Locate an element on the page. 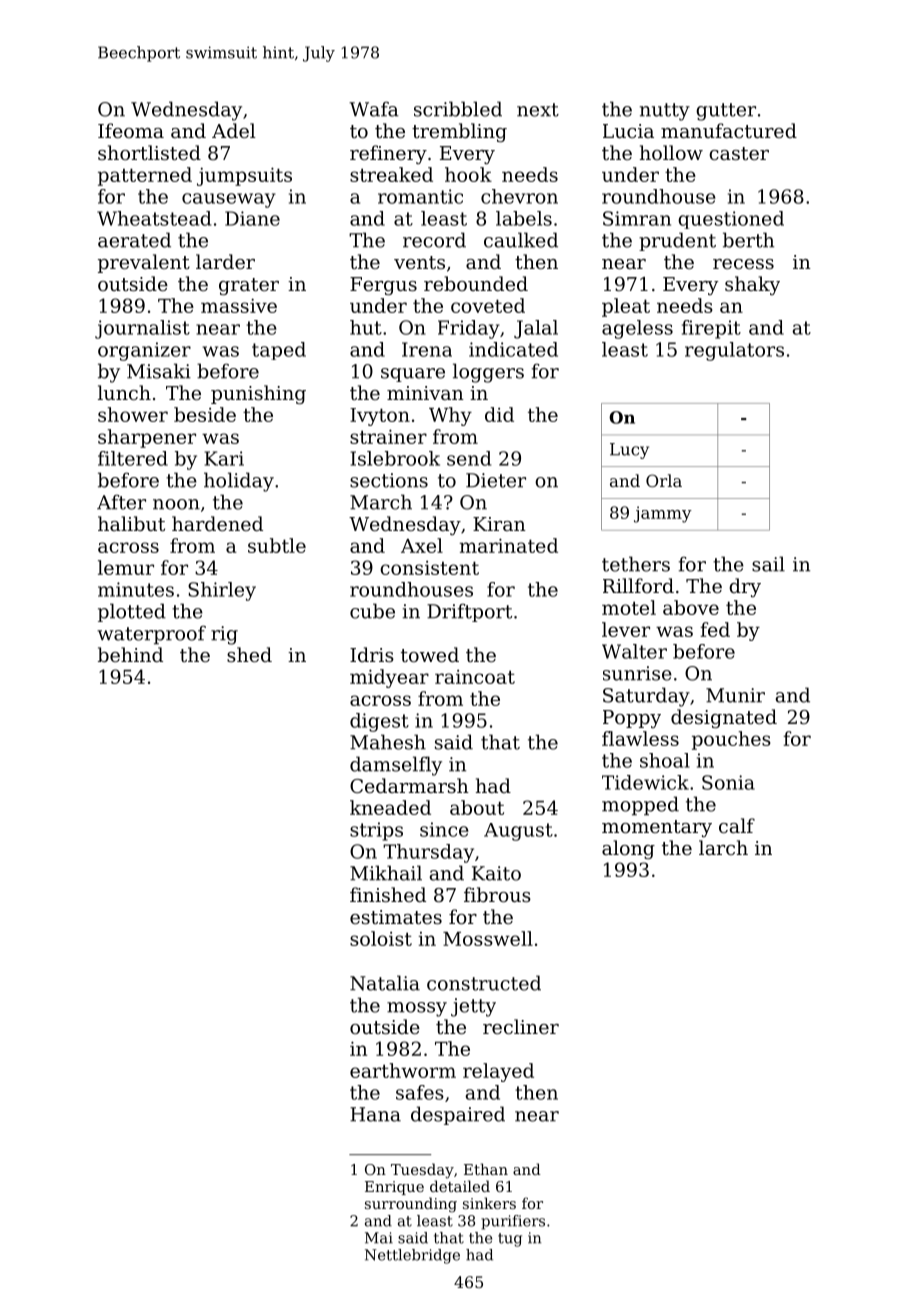  sail is located at coordinates (768, 564).
